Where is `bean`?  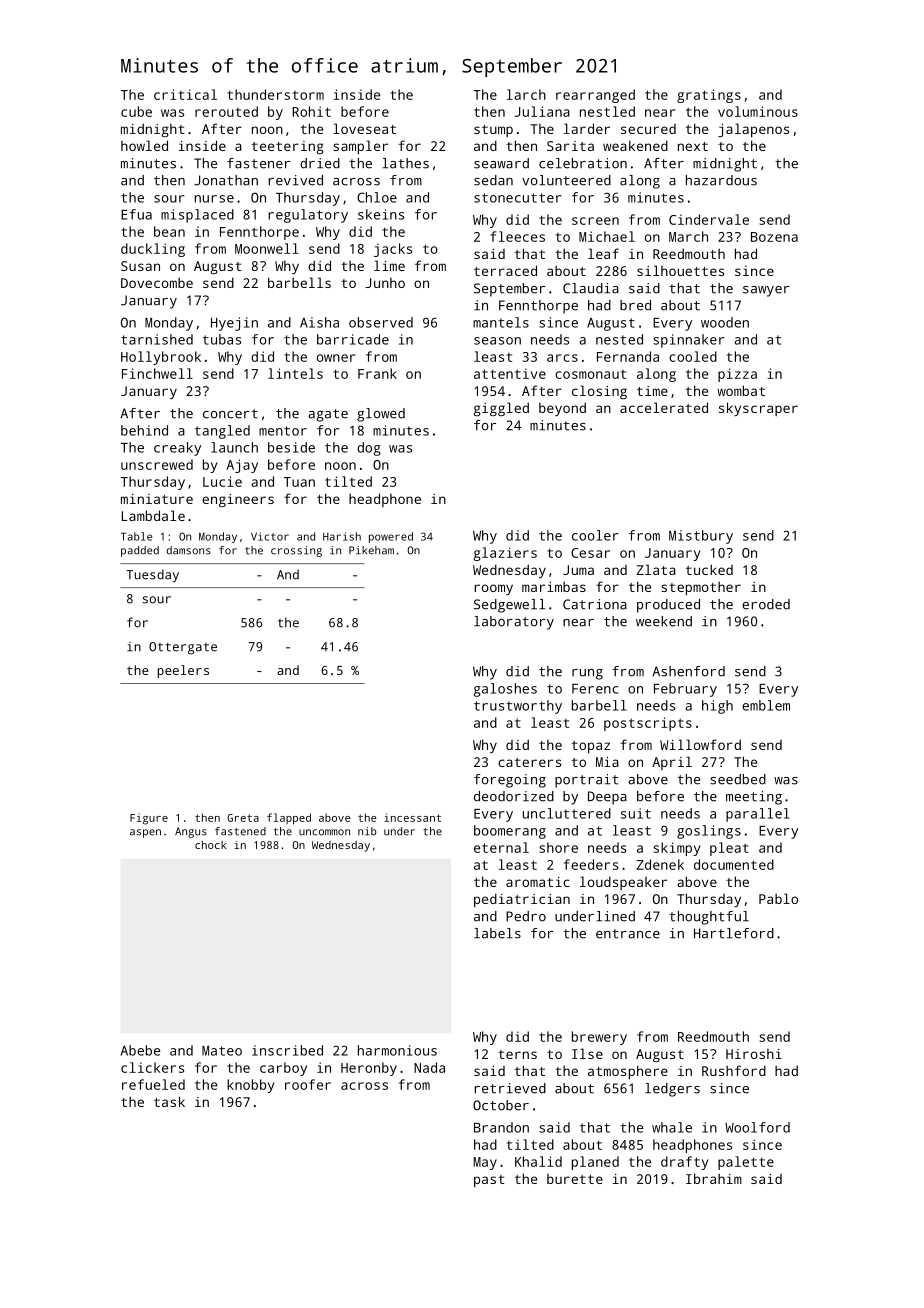
bean is located at coordinates (169, 231).
